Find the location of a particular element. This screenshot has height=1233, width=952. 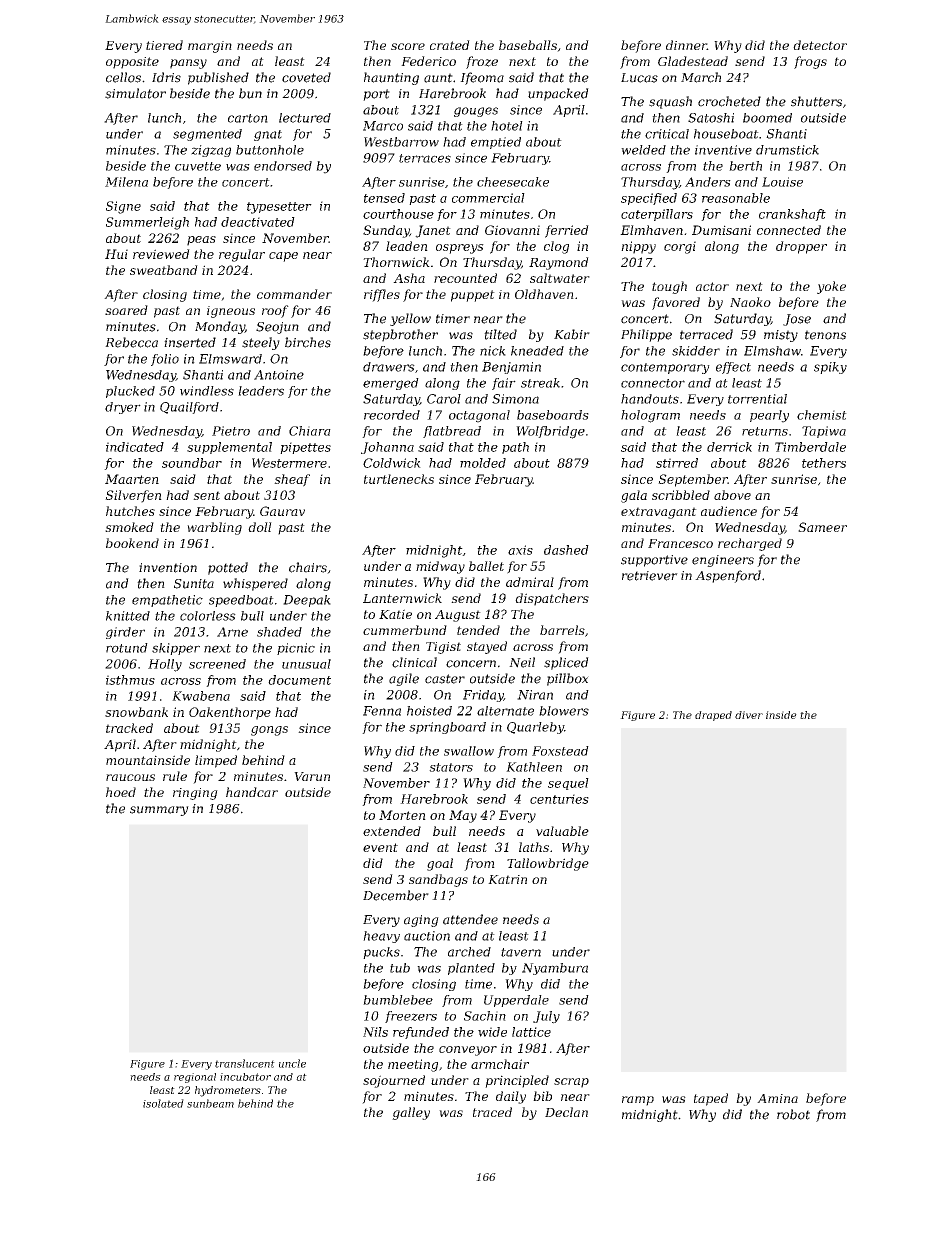

crated is located at coordinates (450, 45).
